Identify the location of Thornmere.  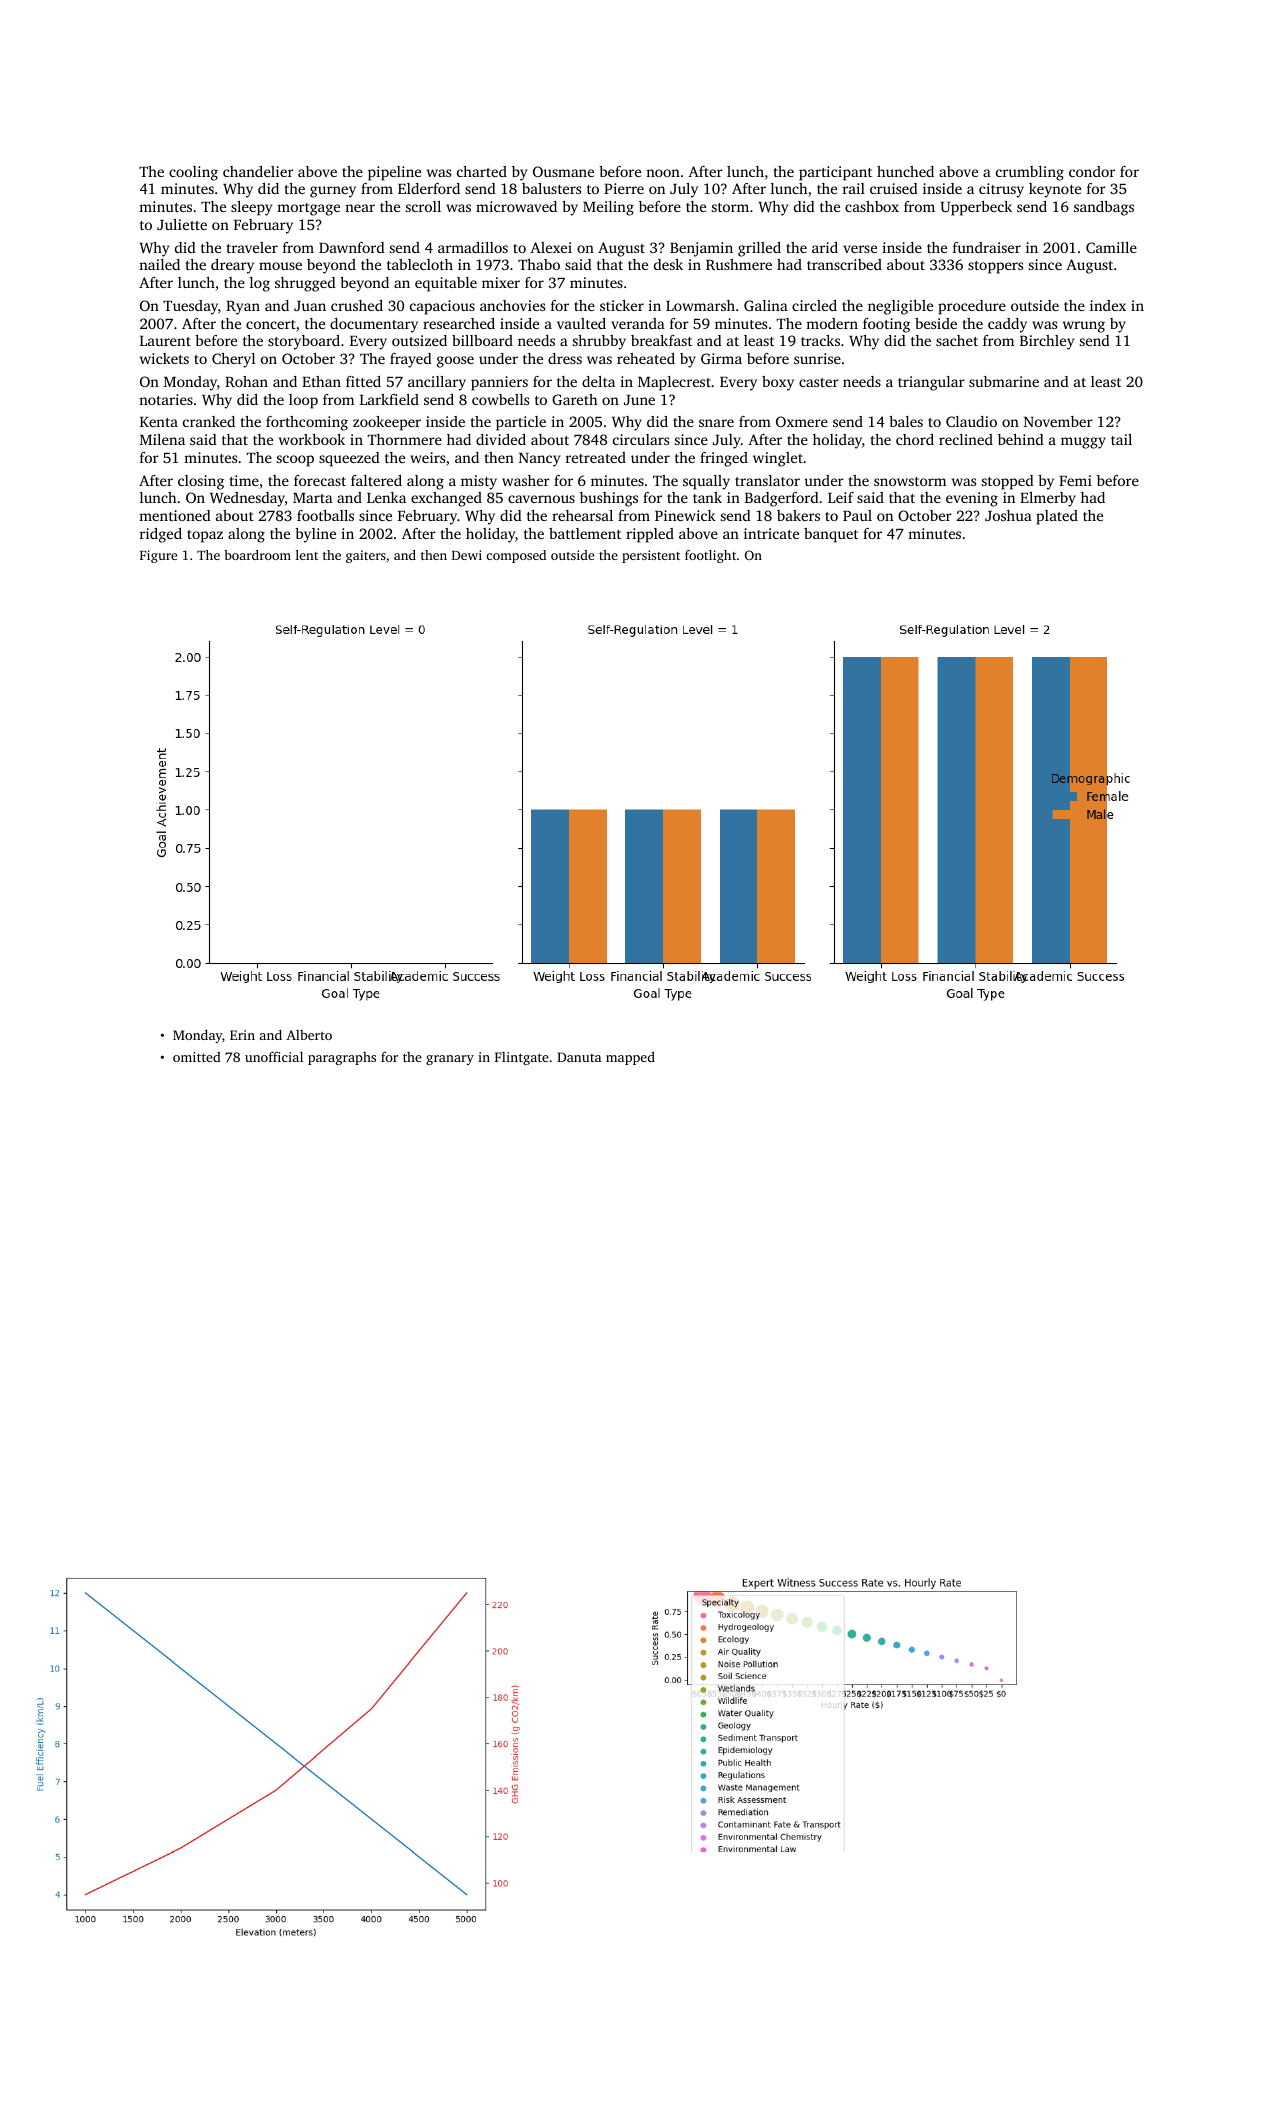
(404, 439).
